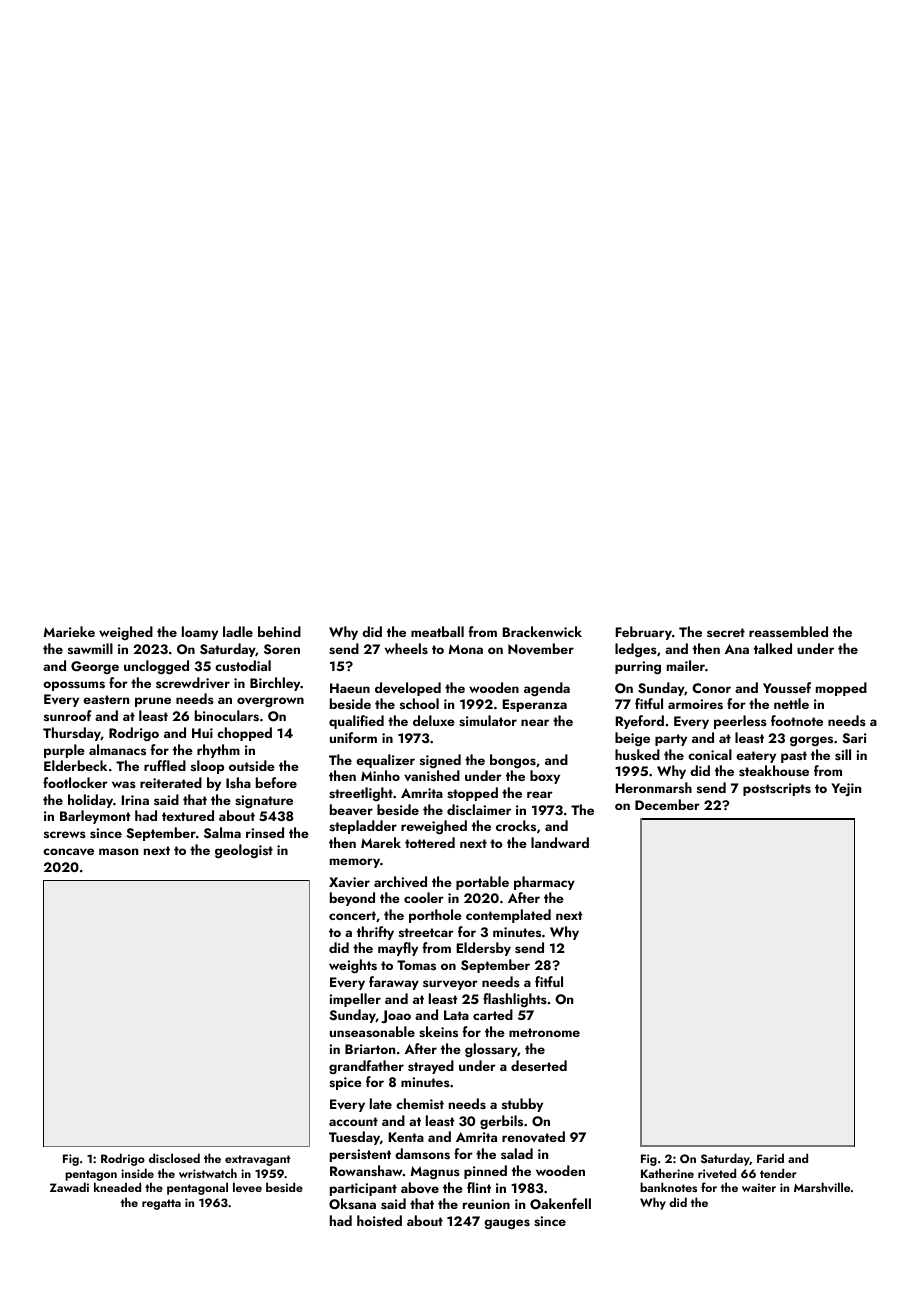 The width and height of the page is (924, 1308). I want to click on mopped, so click(841, 689).
